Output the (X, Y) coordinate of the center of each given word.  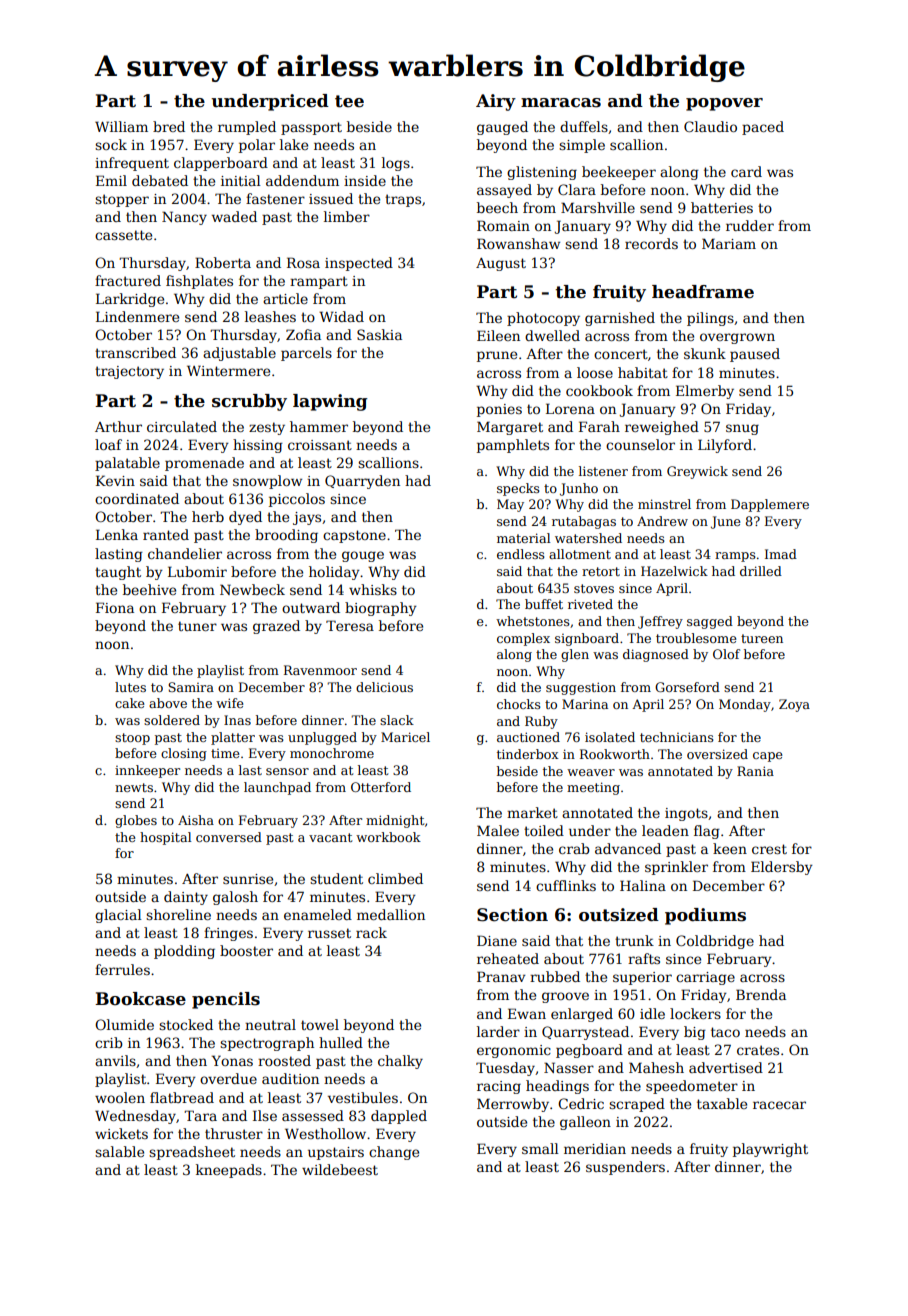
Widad (341, 316)
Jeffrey (660, 622)
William (121, 126)
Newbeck (252, 589)
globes (136, 821)
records (651, 243)
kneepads (229, 1171)
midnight (395, 821)
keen (730, 848)
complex (523, 639)
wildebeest (340, 1169)
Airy (496, 102)
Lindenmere (137, 316)
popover (724, 104)
